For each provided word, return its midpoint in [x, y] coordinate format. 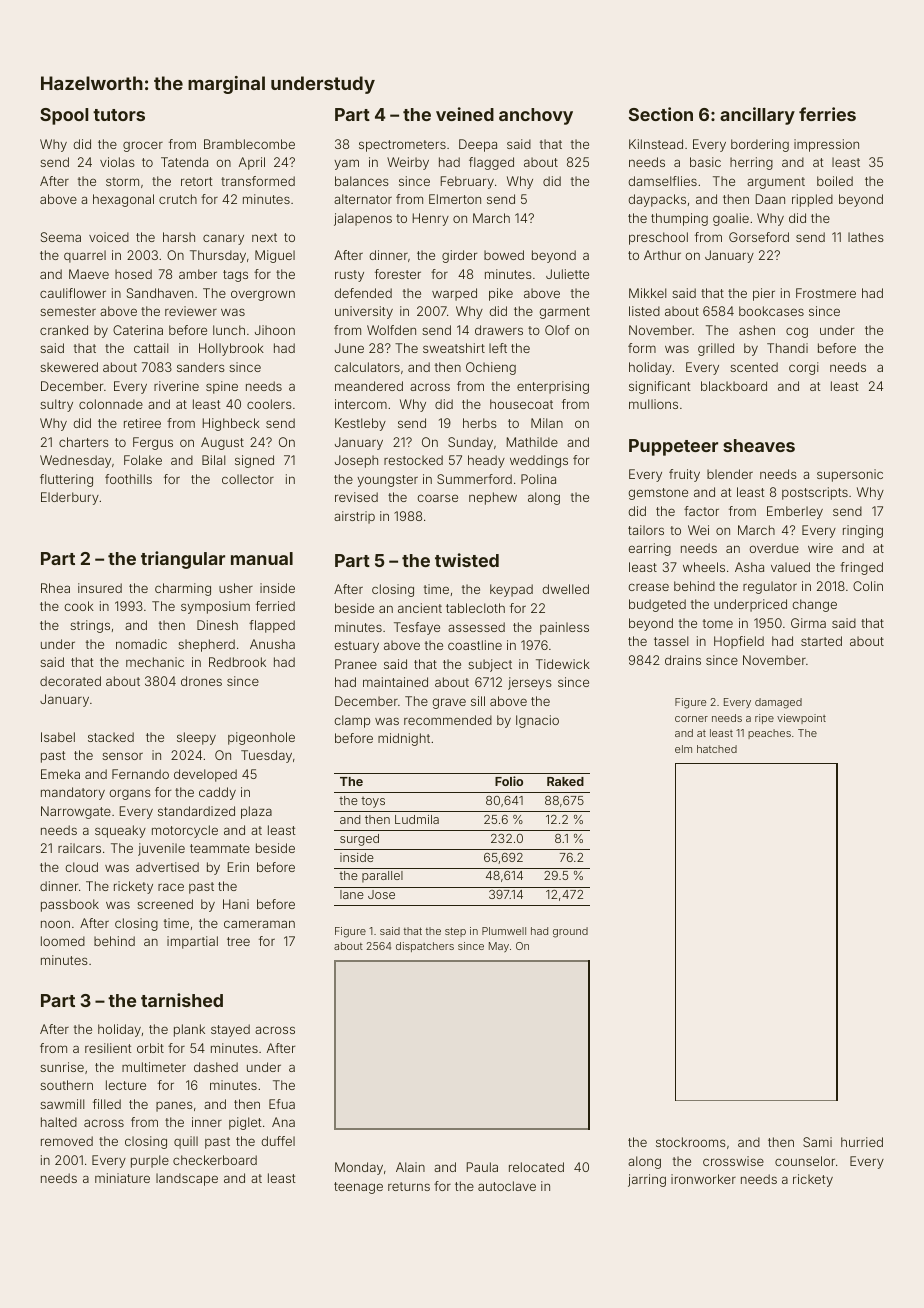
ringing [863, 531]
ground [570, 932]
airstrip [354, 517]
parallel [382, 877]
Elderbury [70, 498]
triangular [183, 560]
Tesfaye [417, 628]
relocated [536, 1167]
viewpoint [801, 719]
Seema [61, 237]
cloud [81, 867]
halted [59, 1122]
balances [362, 181]
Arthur [662, 255]
